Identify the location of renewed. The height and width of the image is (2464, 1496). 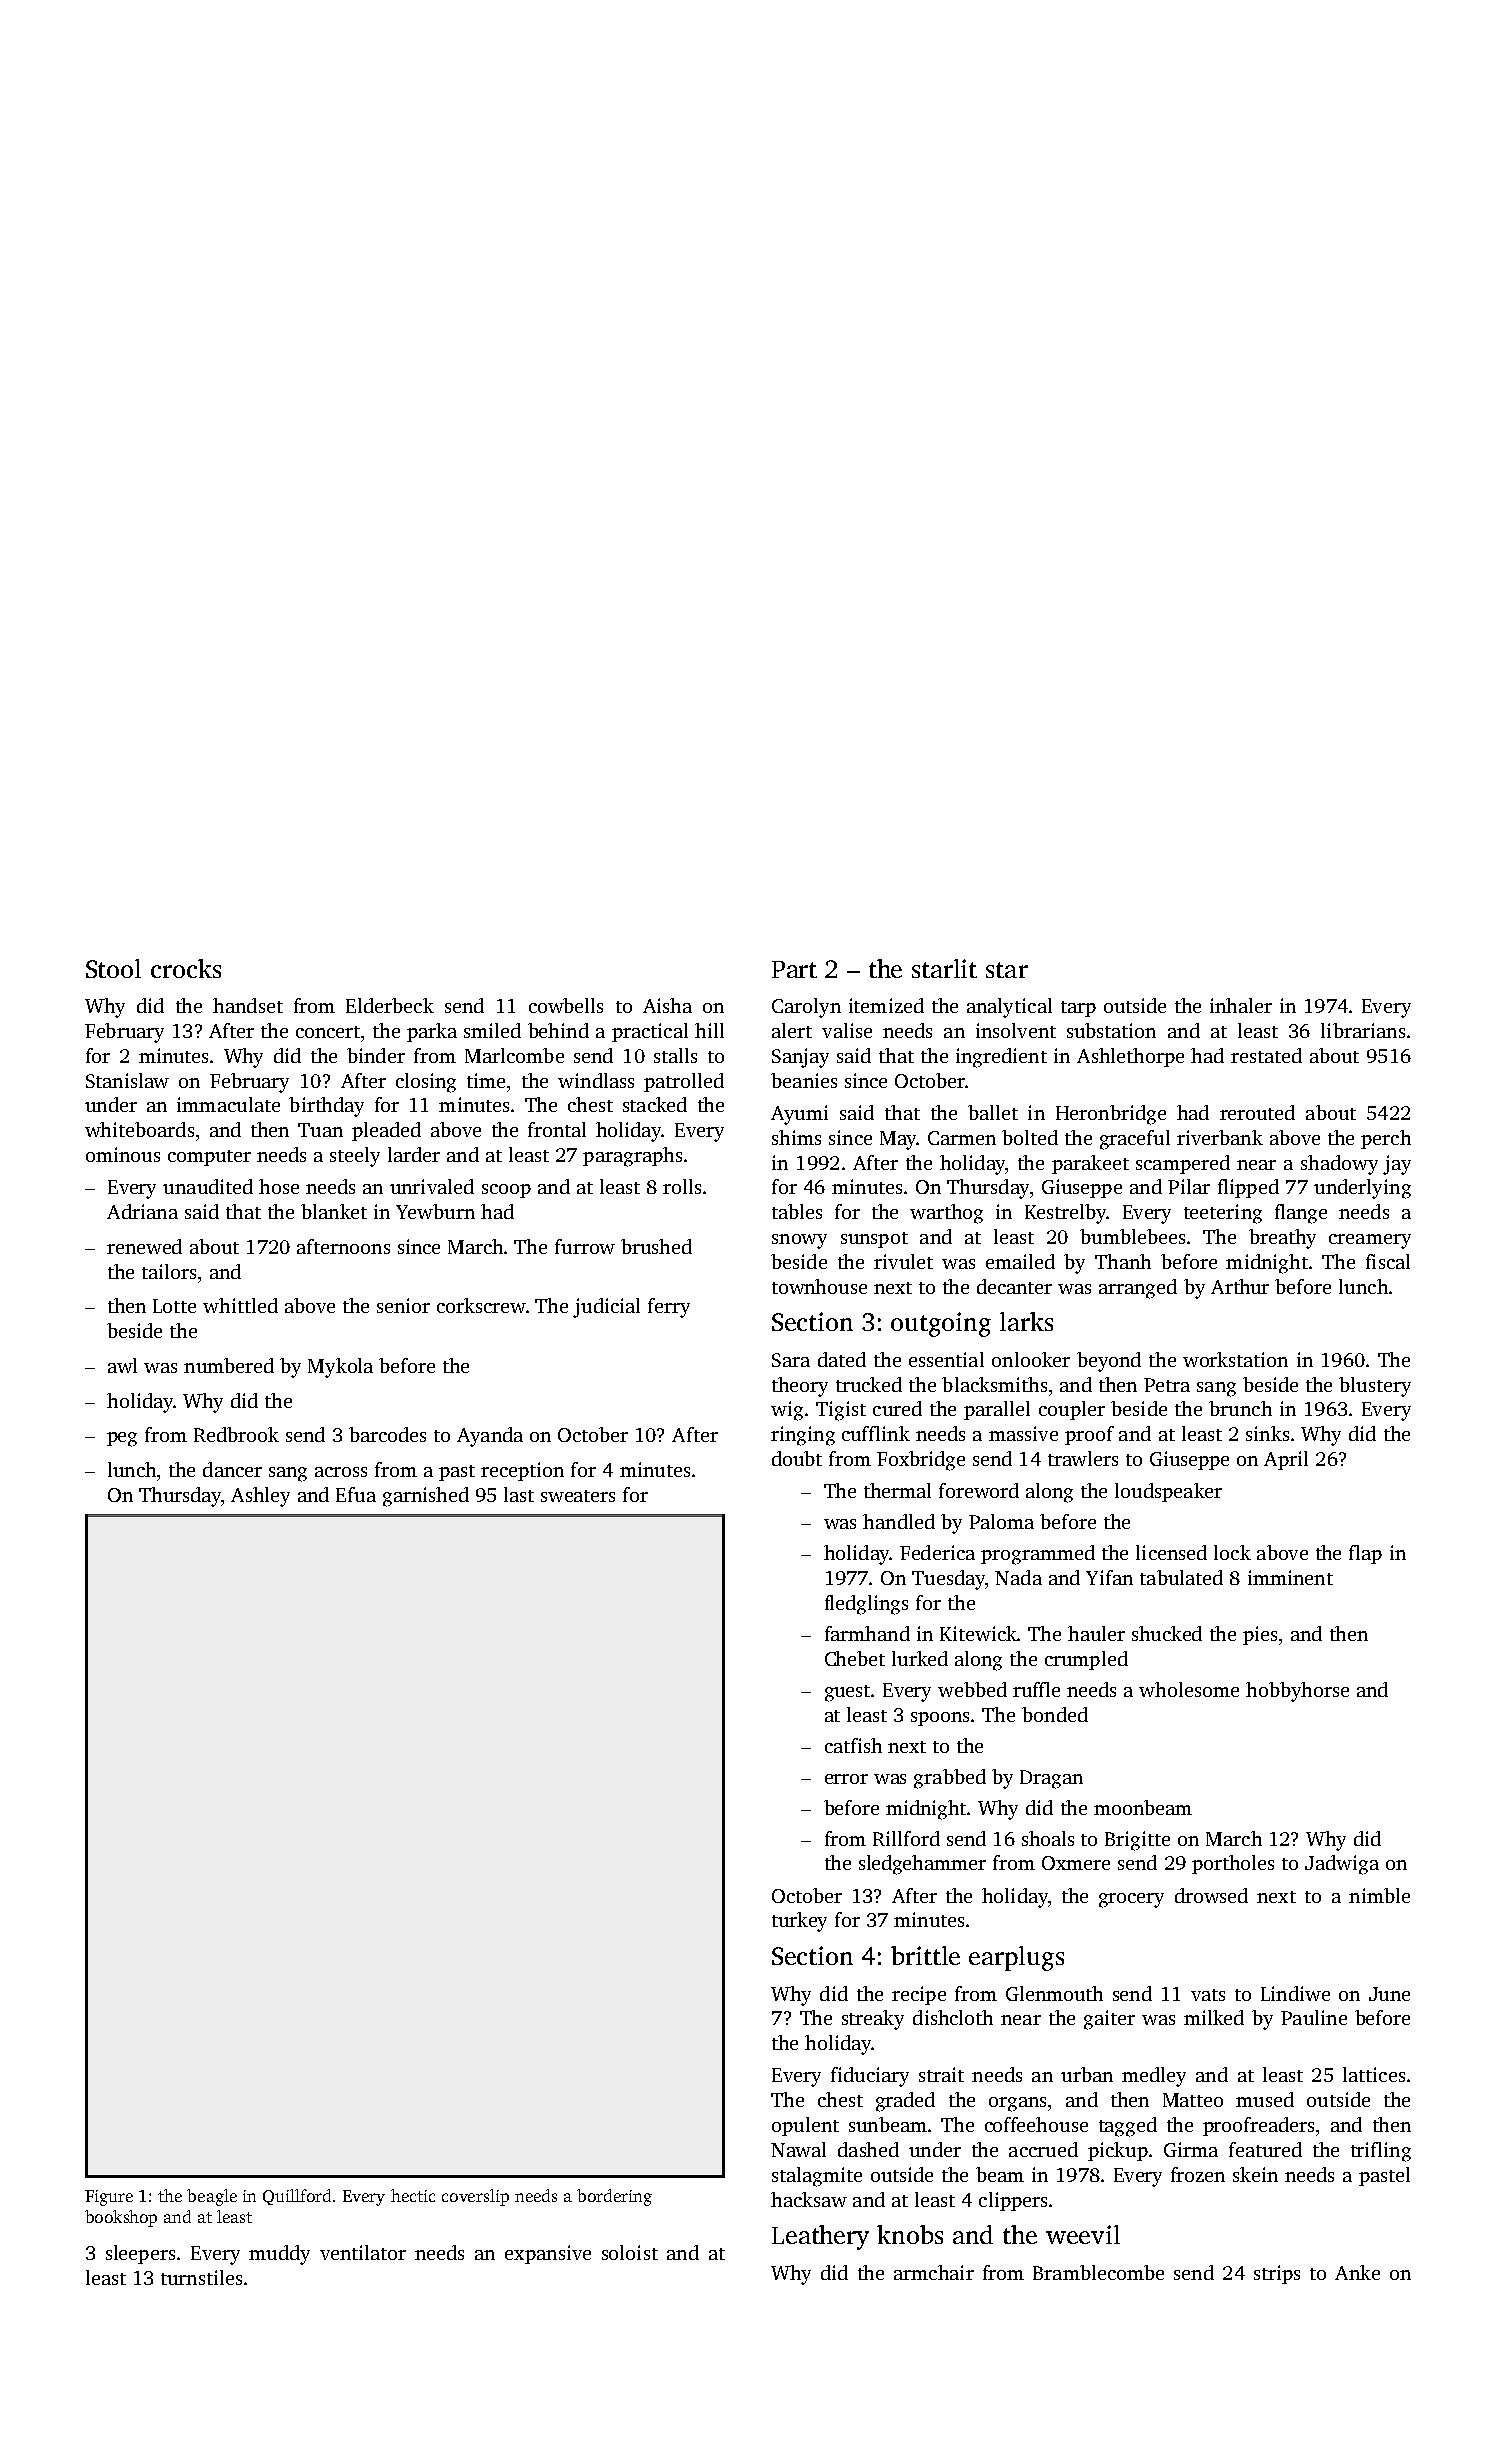
(144, 1246).
